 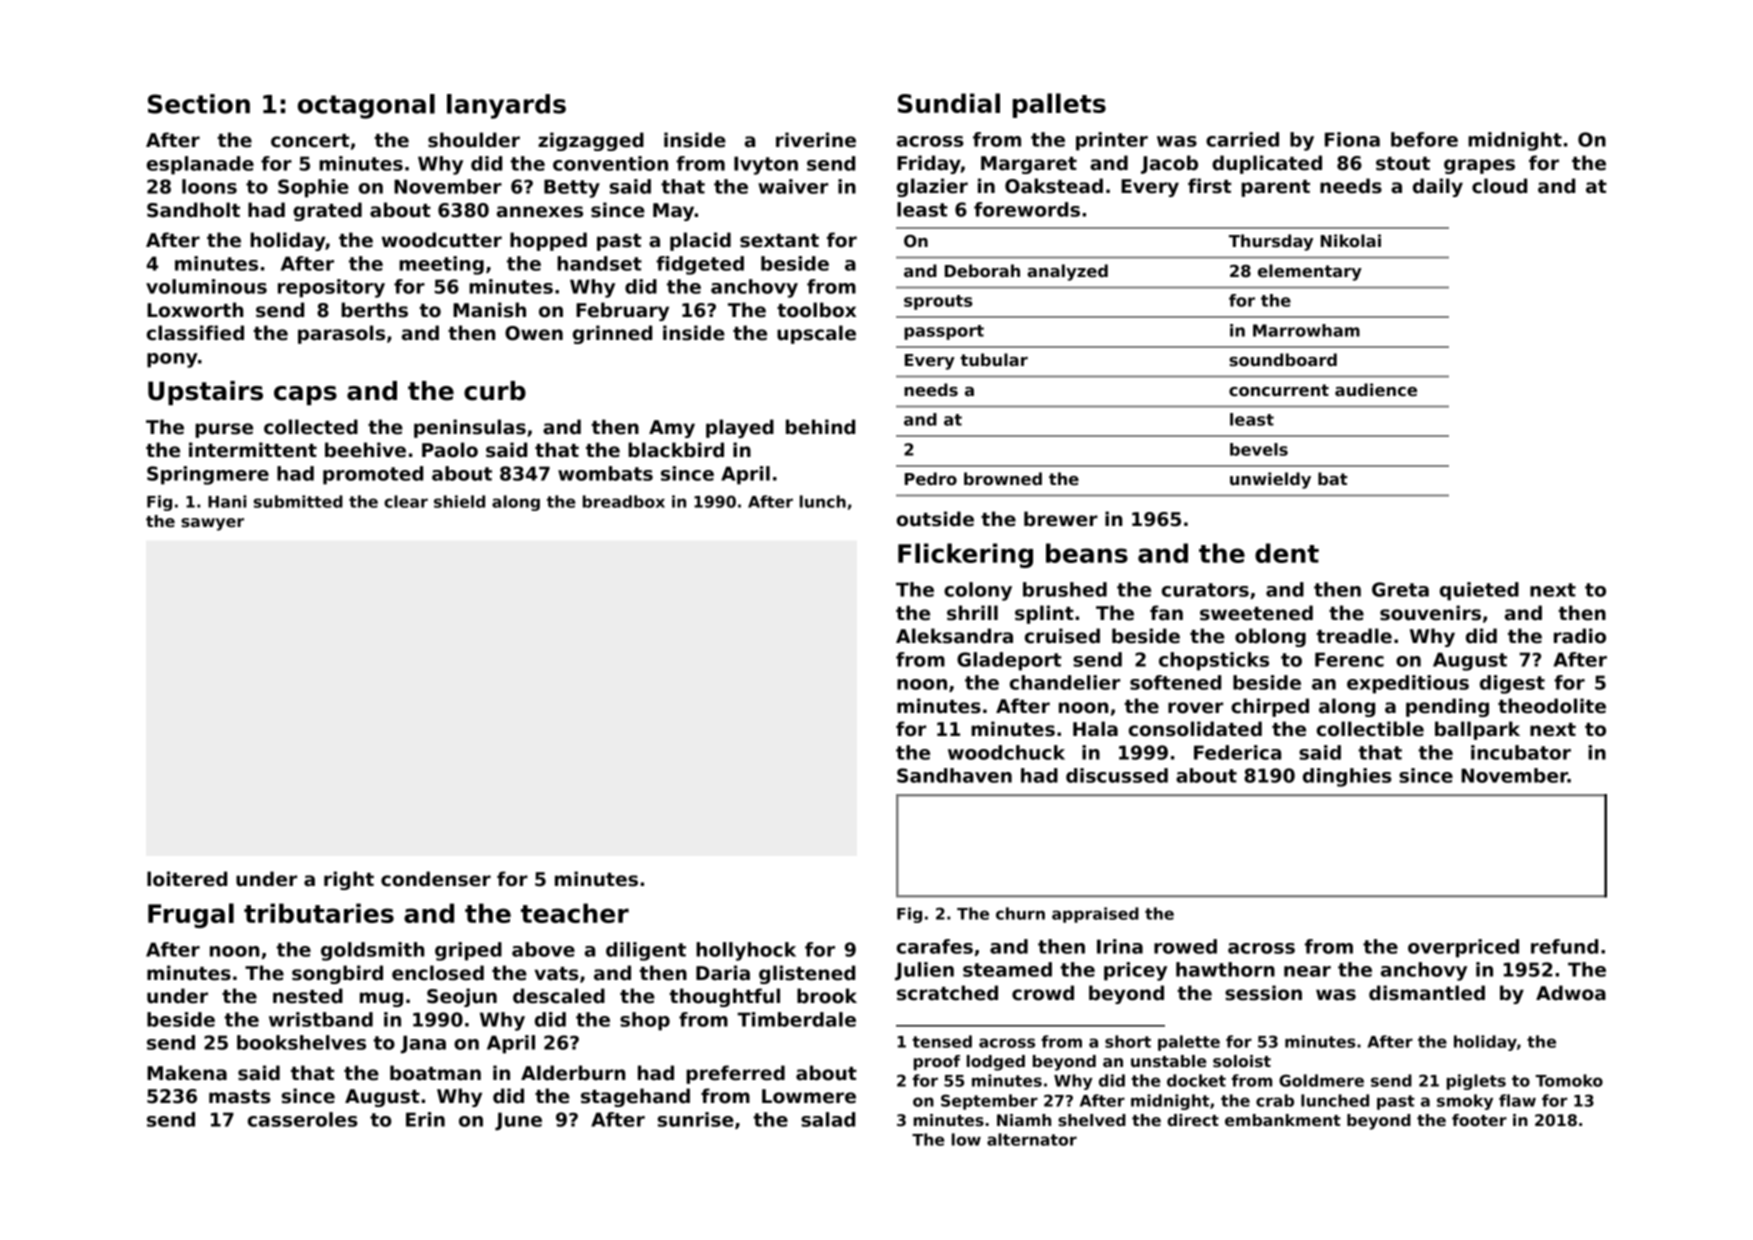 I want to click on Thursday, so click(x=1271, y=242).
